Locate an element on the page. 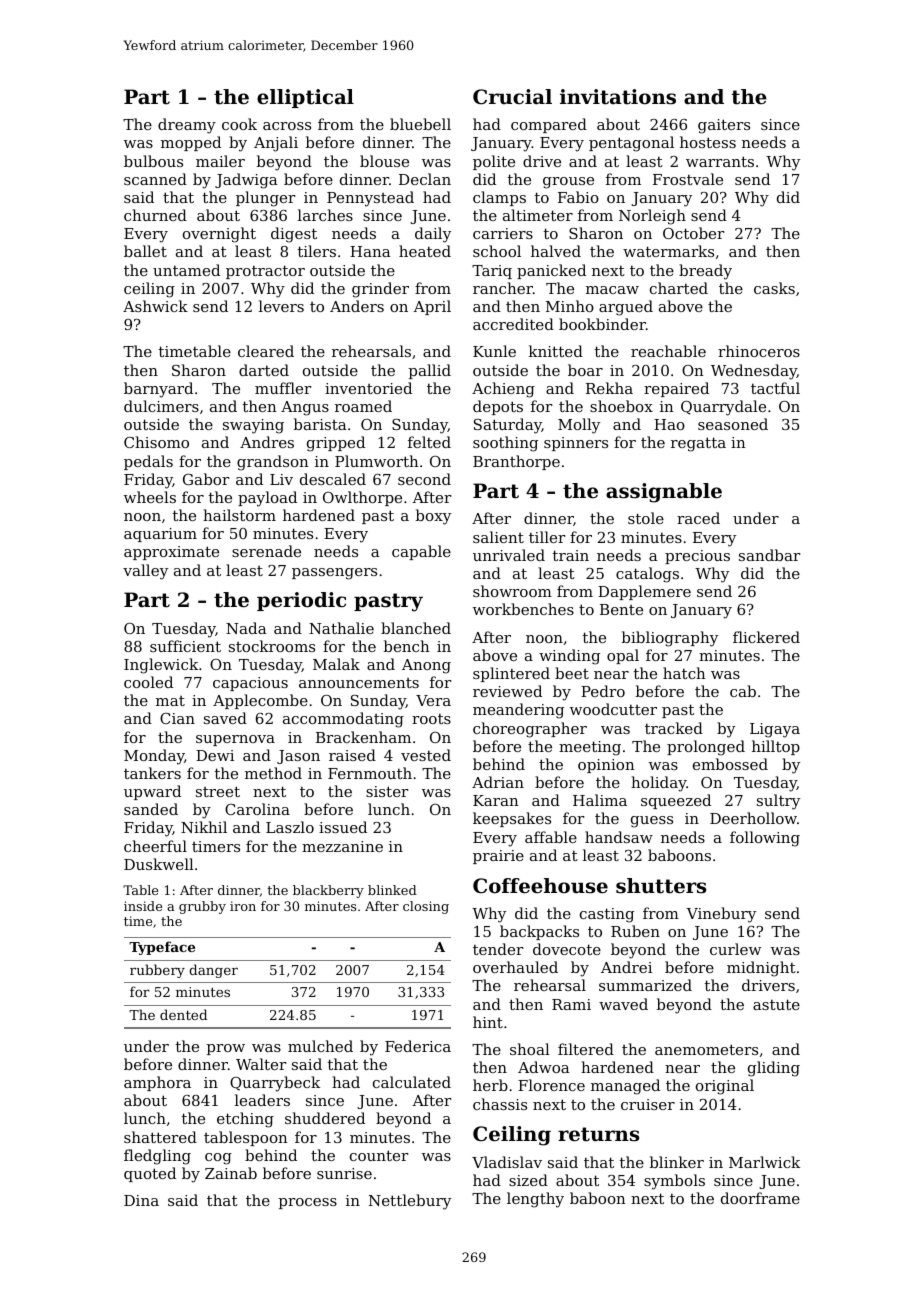  carriers is located at coordinates (503, 233).
